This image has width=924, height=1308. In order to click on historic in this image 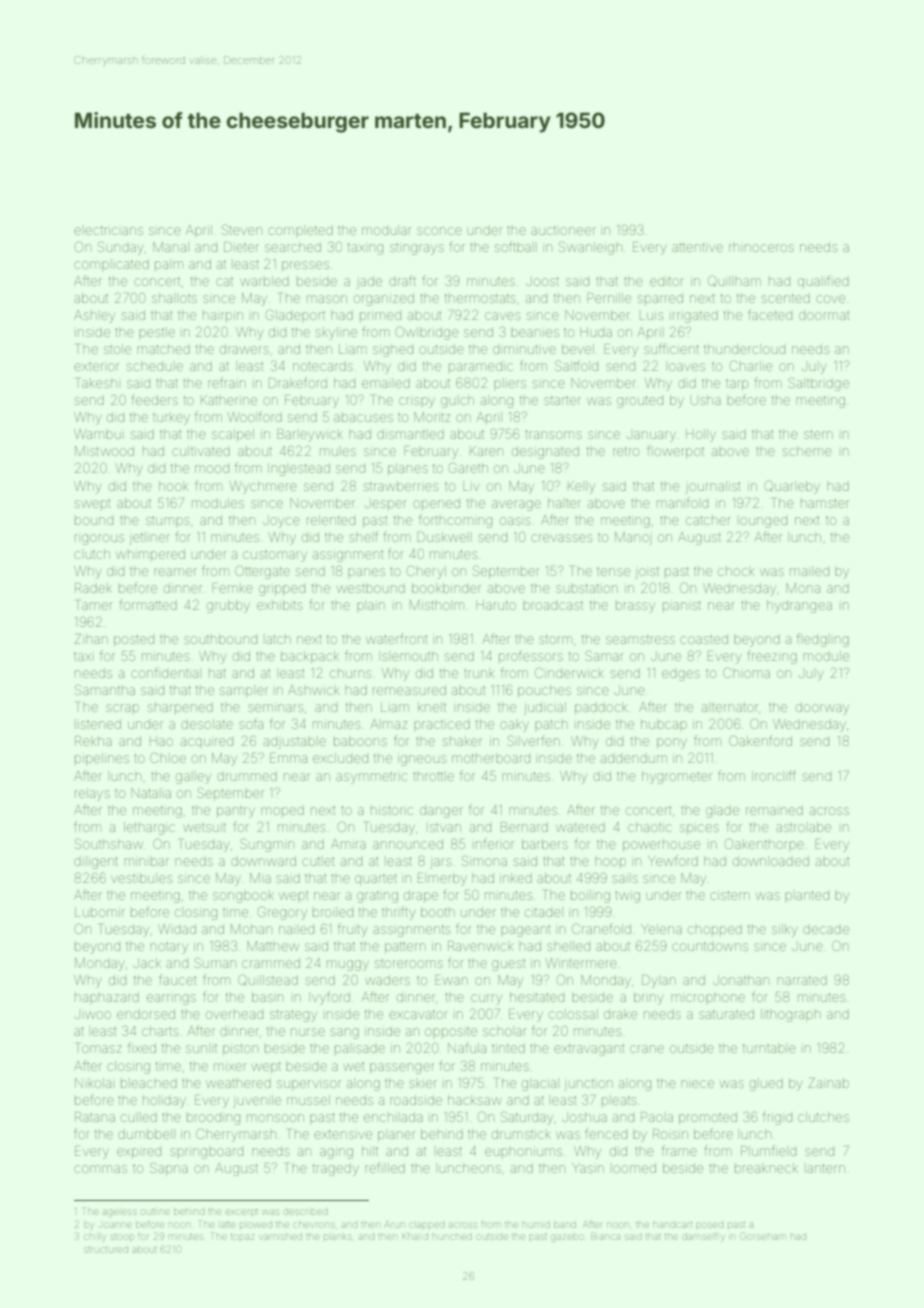, I will do `click(392, 810)`.
